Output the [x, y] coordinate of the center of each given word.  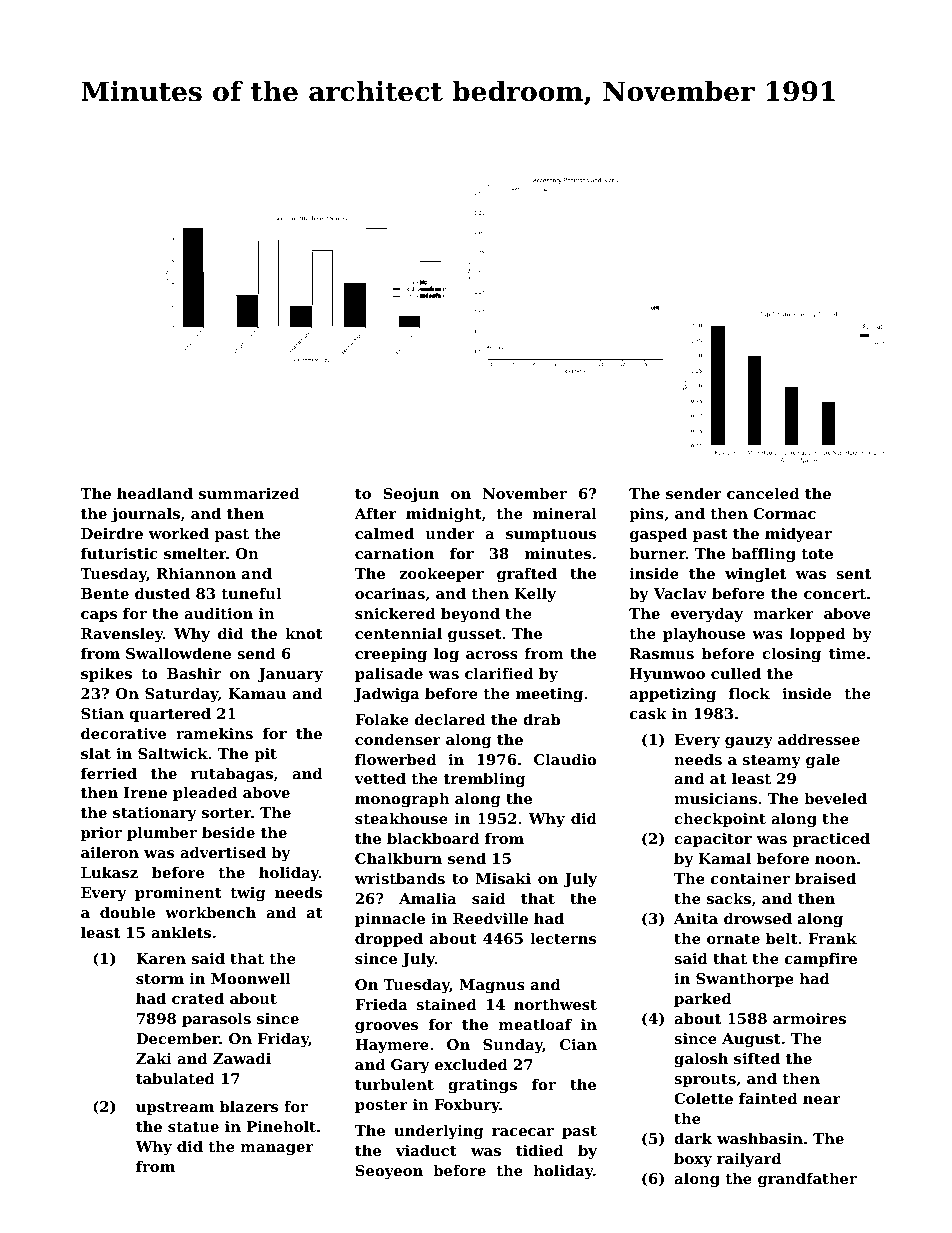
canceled [763, 493]
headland [155, 493]
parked [703, 1000]
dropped [389, 940]
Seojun [411, 495]
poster [381, 1106]
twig [248, 894]
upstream [175, 1108]
